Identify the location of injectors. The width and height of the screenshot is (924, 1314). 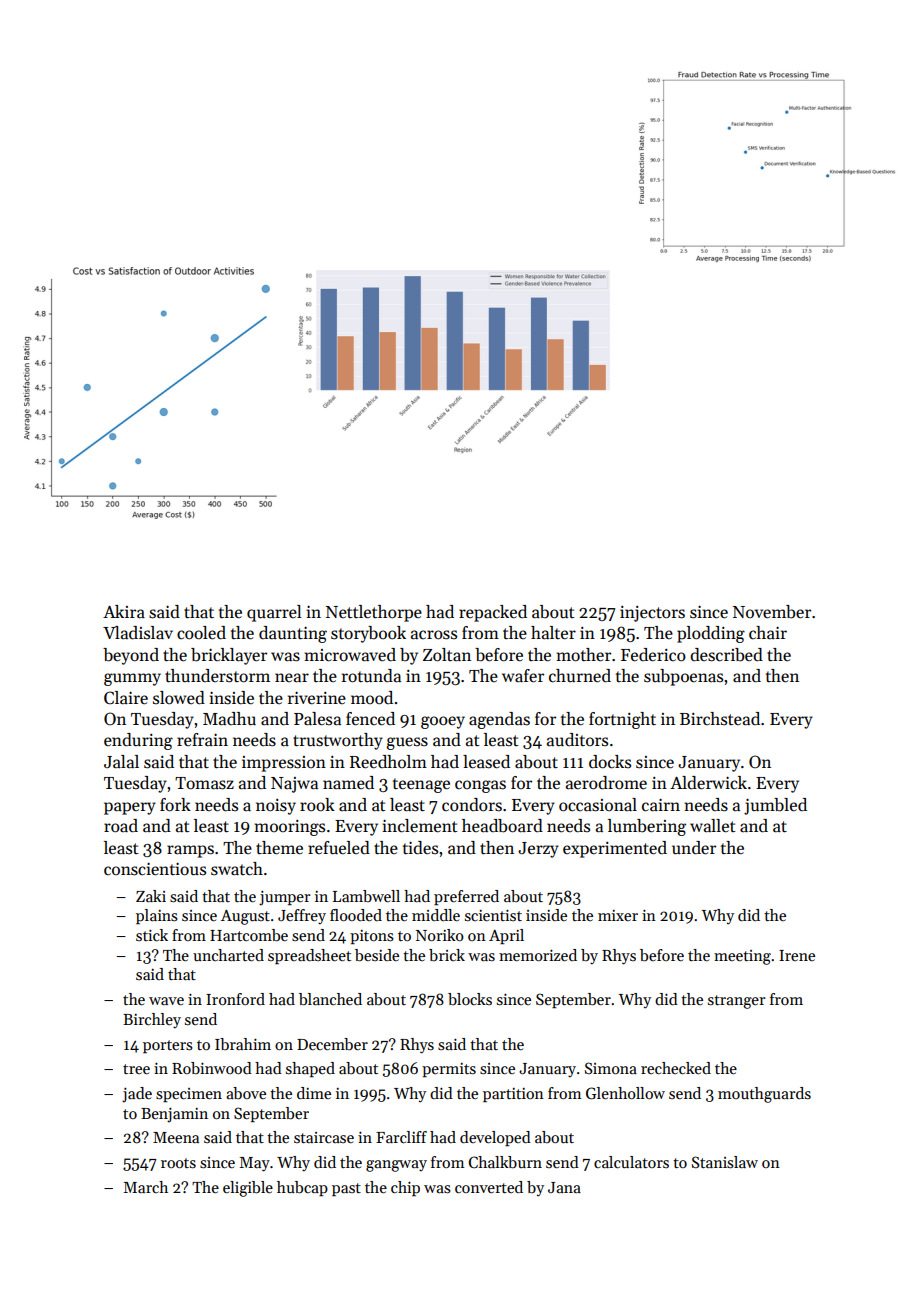
(652, 614).
